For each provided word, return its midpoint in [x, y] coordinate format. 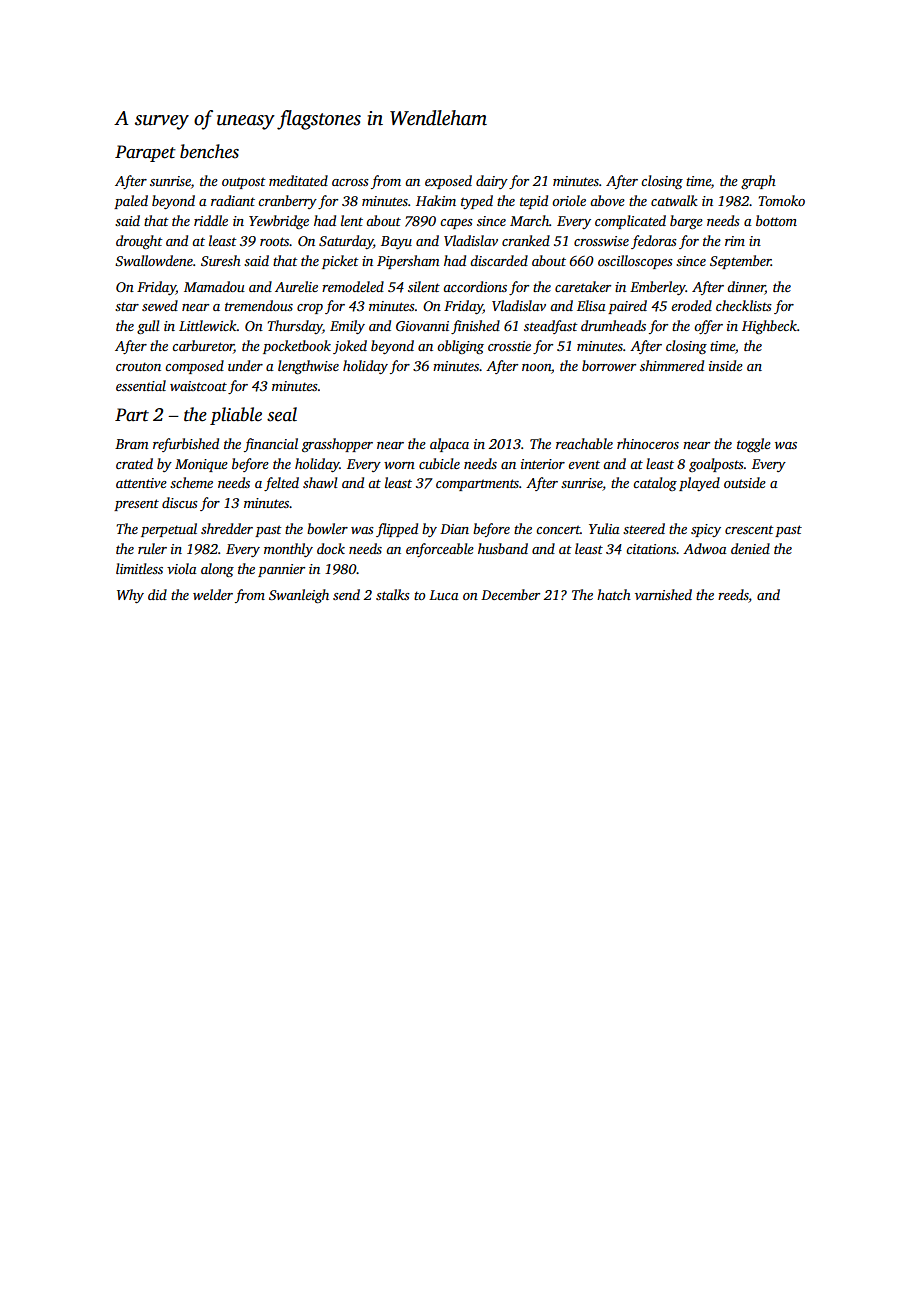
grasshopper [337, 445]
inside [726, 365]
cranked [526, 240]
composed [194, 367]
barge [686, 222]
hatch [614, 594]
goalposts [716, 465]
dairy [492, 182]
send [346, 594]
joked [350, 347]
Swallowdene [154, 260]
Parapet [145, 153]
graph [758, 182]
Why [130, 596]
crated [134, 463]
